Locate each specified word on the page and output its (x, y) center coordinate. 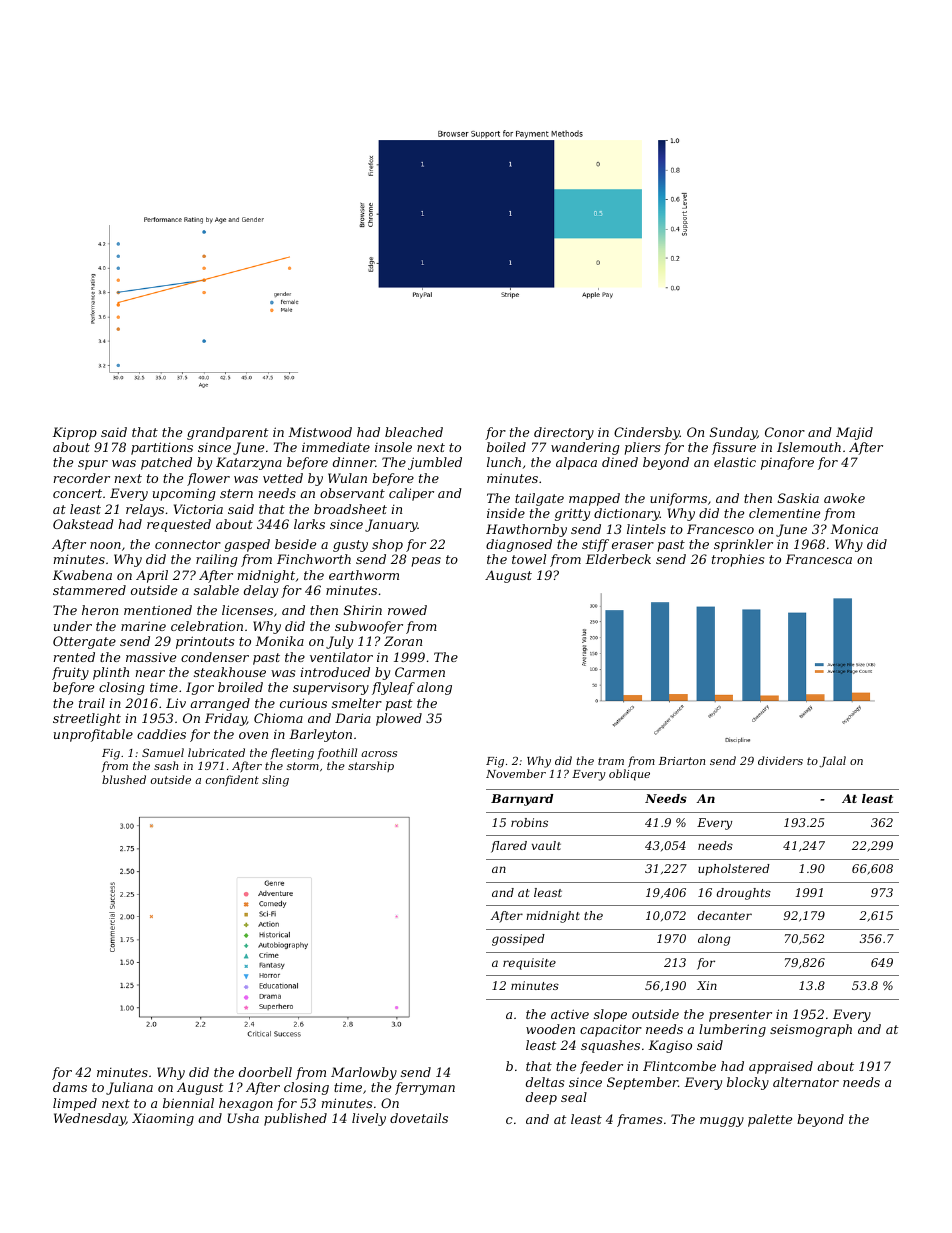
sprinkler (743, 545)
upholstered (734, 870)
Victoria (198, 509)
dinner (354, 462)
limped (75, 1104)
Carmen (420, 672)
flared (509, 847)
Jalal (832, 762)
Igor (200, 688)
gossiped (518, 940)
